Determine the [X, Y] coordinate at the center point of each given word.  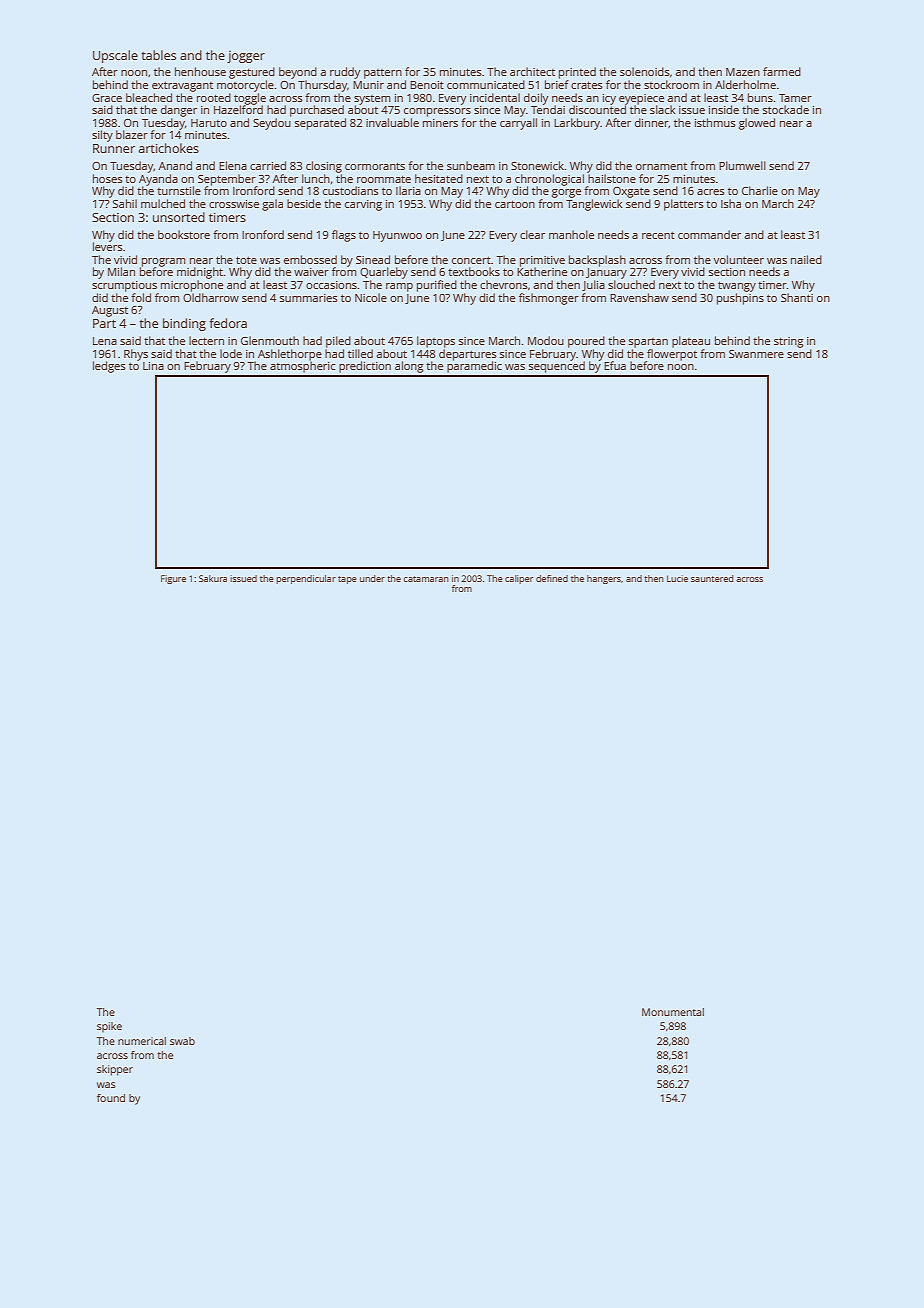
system [372, 100]
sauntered [712, 578]
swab [182, 1041]
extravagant [182, 86]
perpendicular [306, 579]
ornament [661, 166]
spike [109, 1027]
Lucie [677, 578]
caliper [519, 579]
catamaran [426, 579]
